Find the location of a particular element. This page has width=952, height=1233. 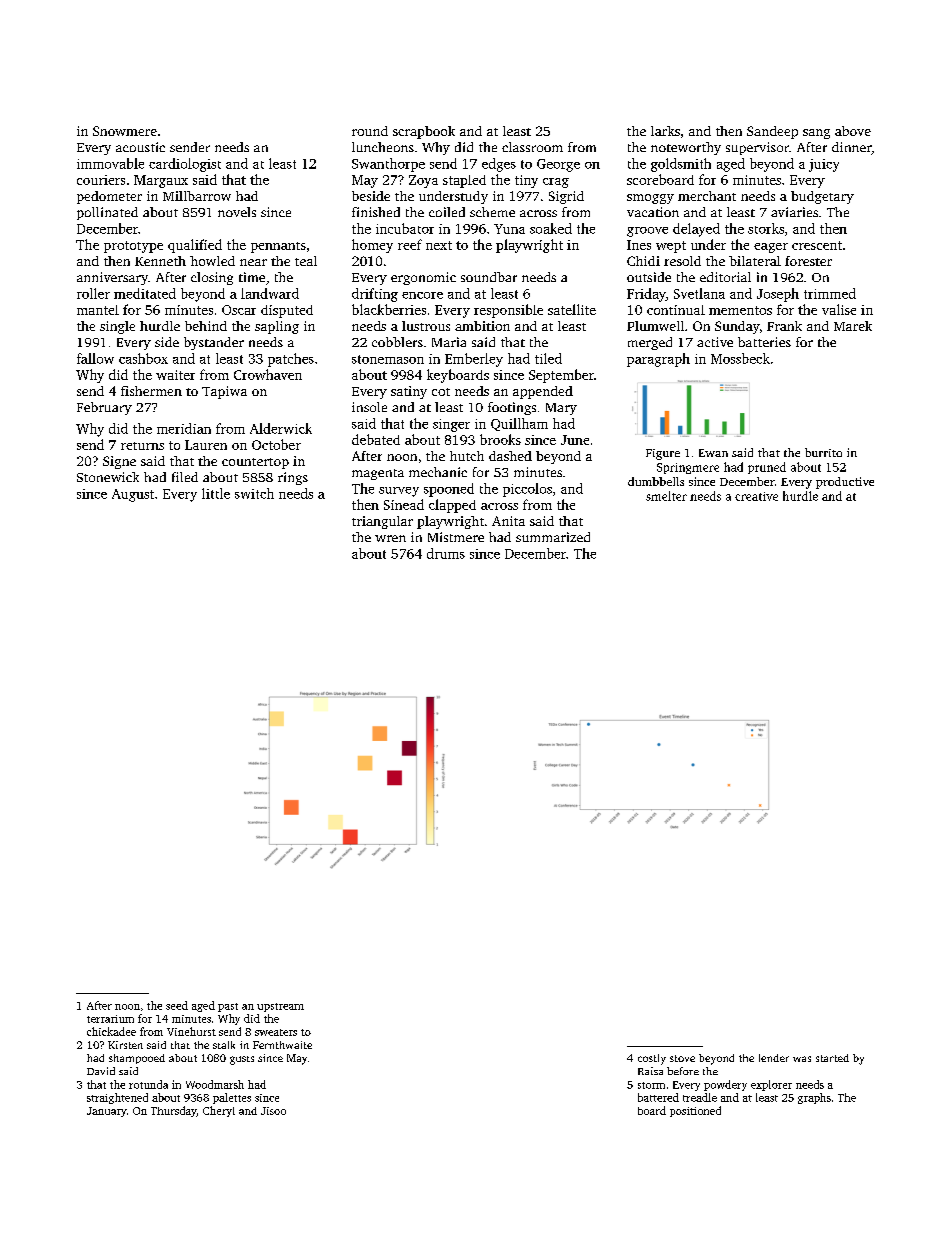

coiled is located at coordinates (447, 212).
